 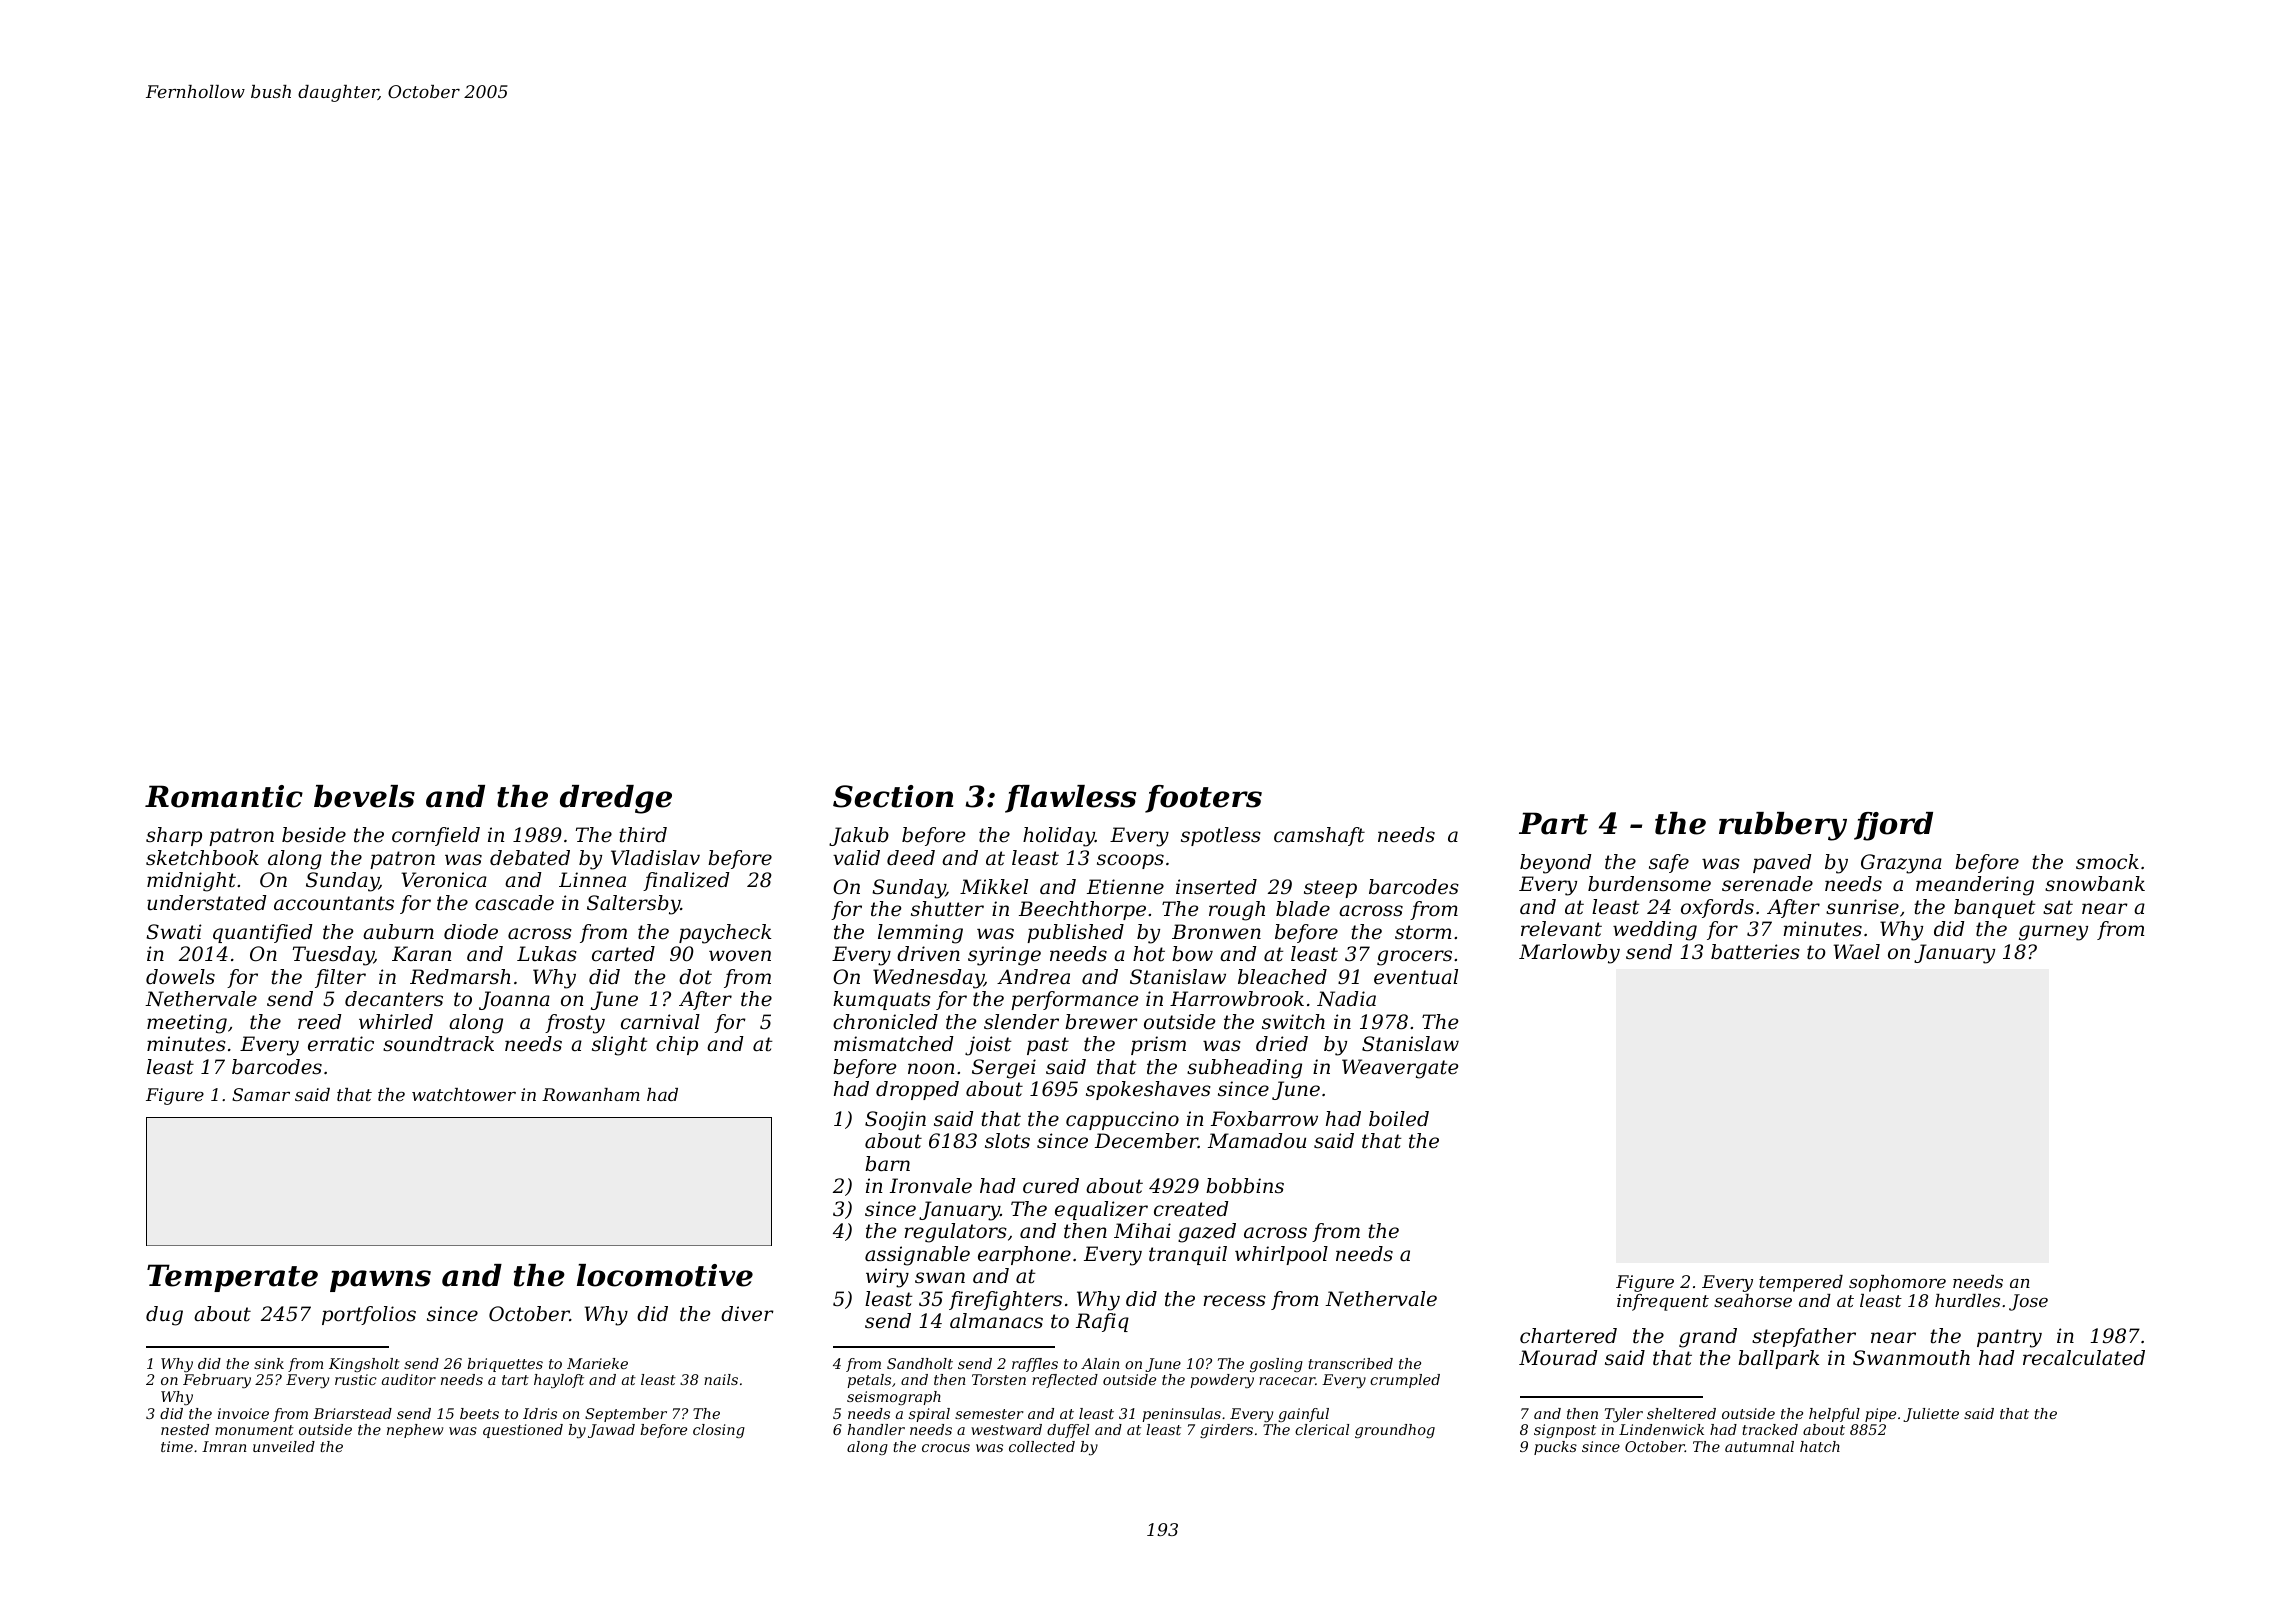 I want to click on hayloft, so click(x=559, y=1381).
